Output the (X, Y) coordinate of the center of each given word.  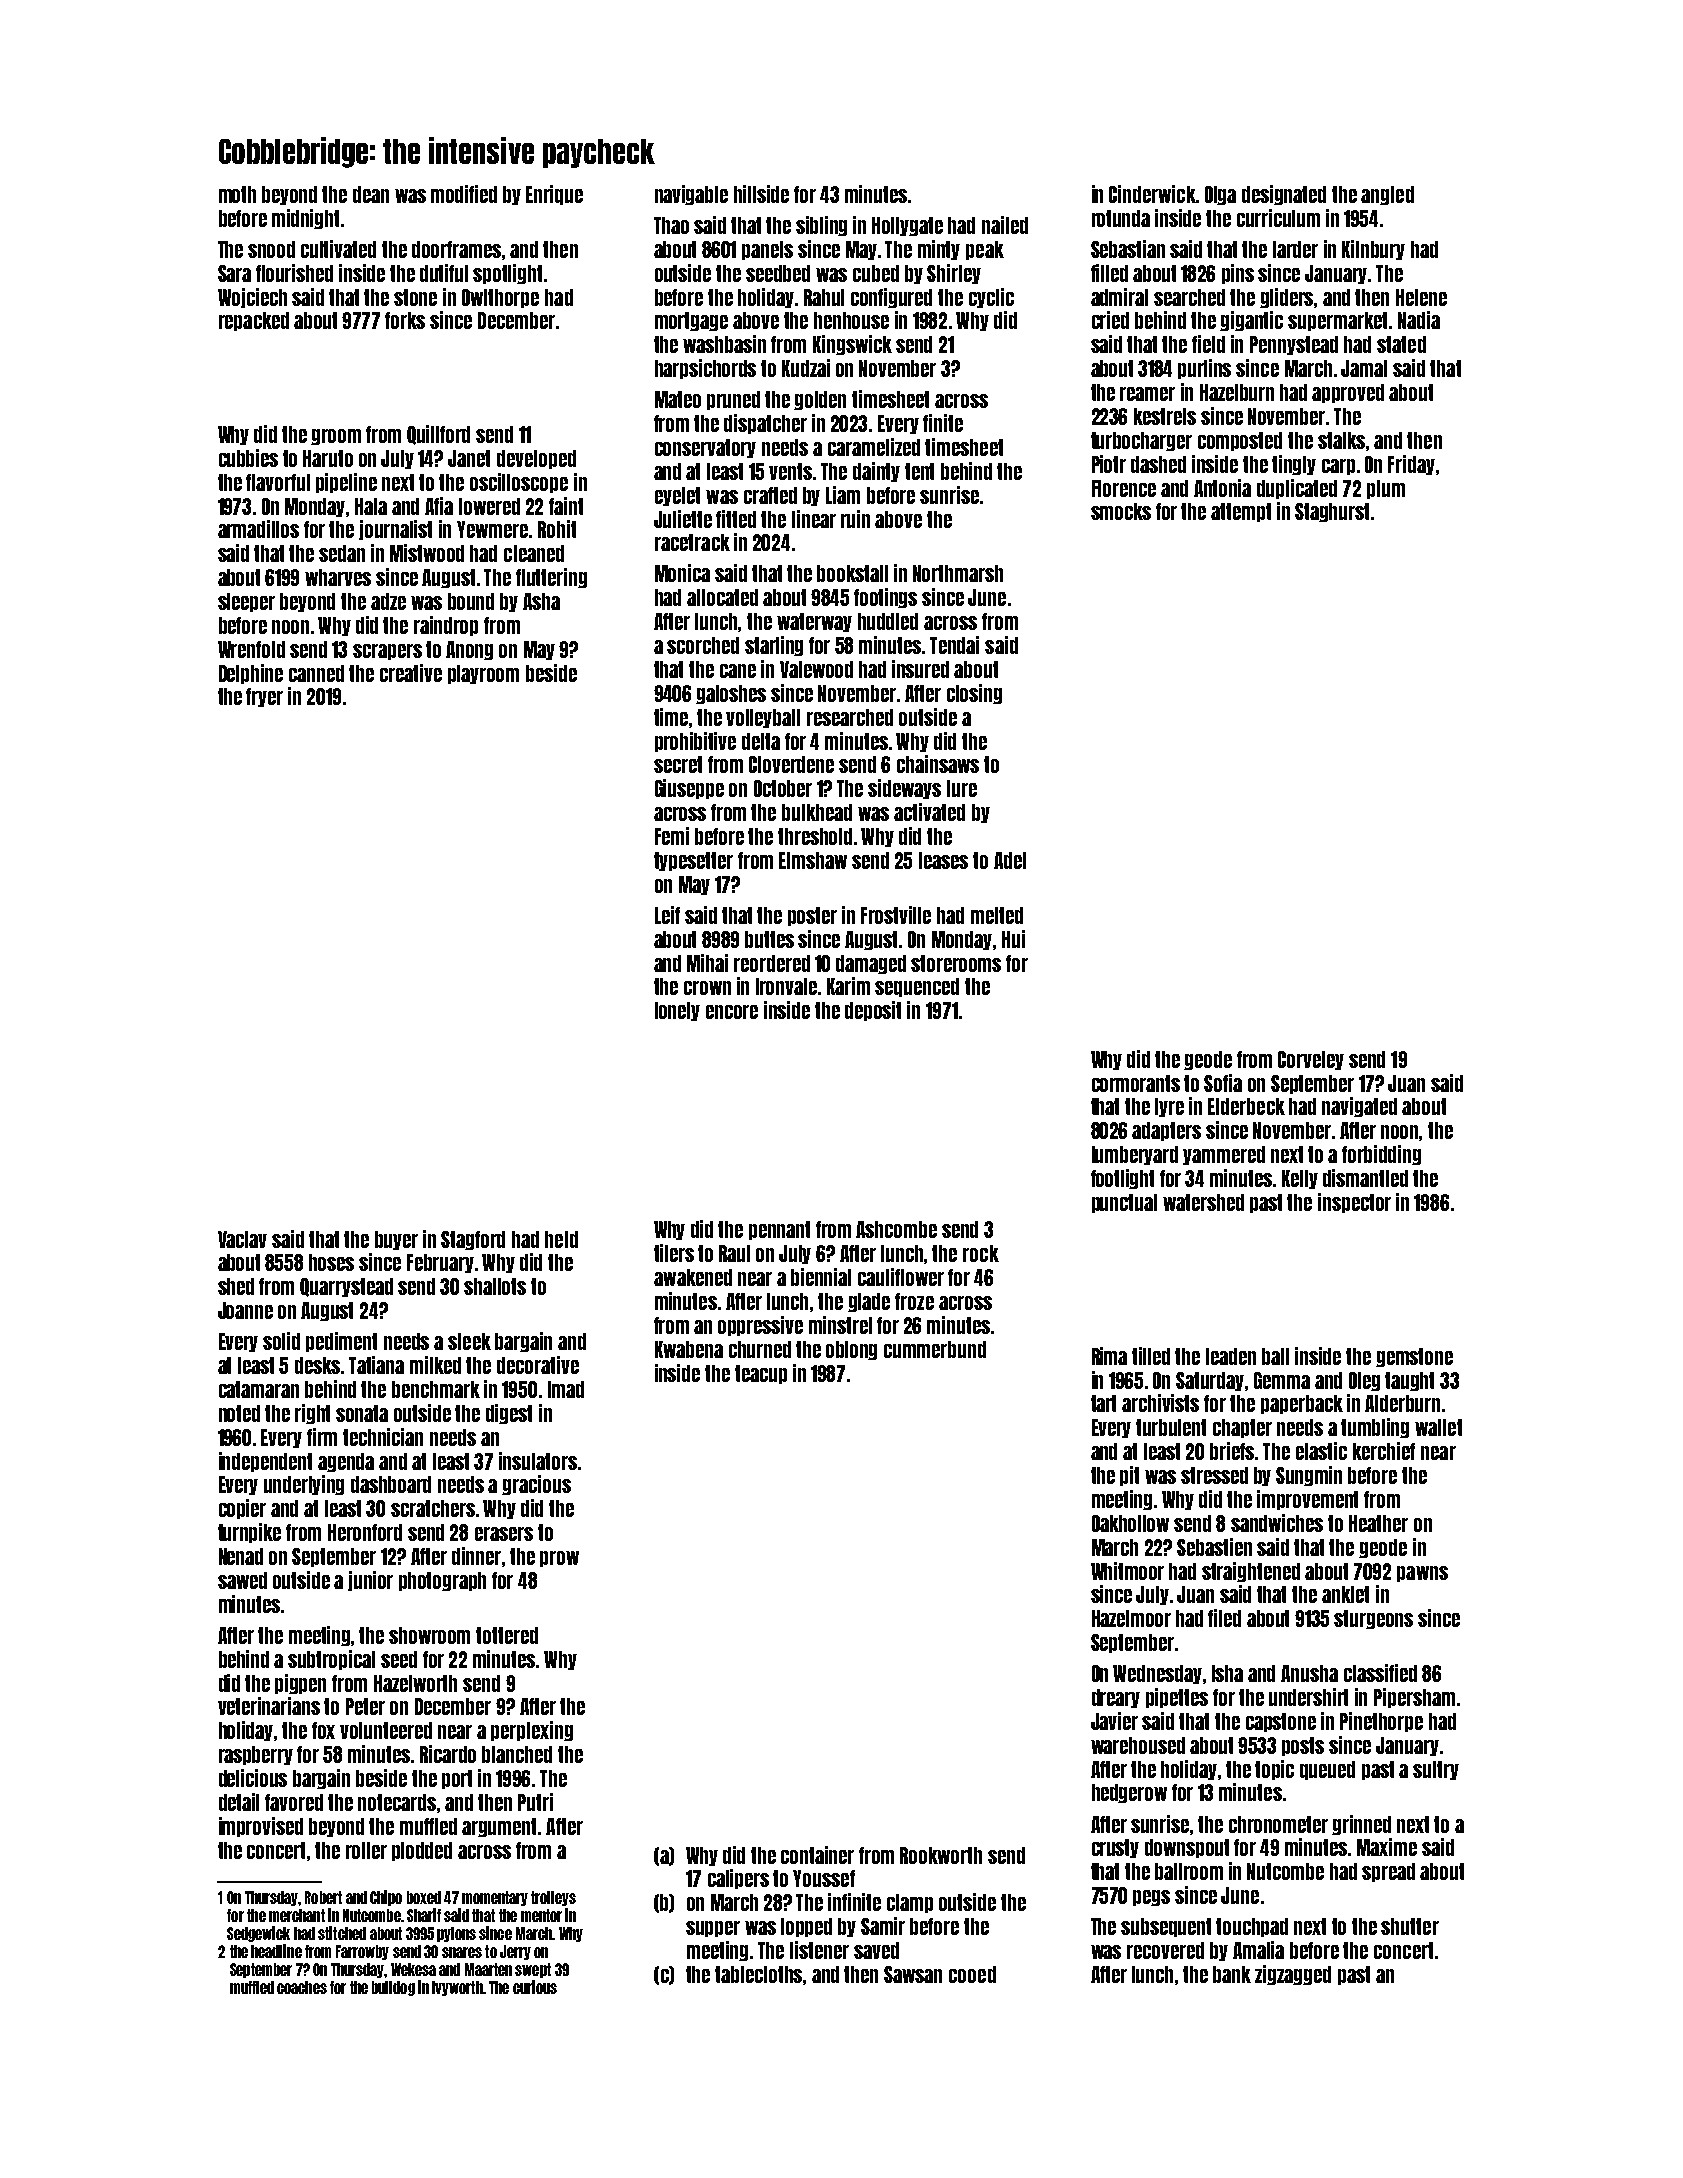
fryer (264, 697)
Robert (323, 1897)
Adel (1010, 860)
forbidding (1381, 1155)
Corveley (1311, 1060)
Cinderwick (1152, 194)
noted (239, 1413)
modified (464, 194)
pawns (1422, 1574)
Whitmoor (1127, 1571)
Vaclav (242, 1239)
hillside (761, 194)
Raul (734, 1253)
